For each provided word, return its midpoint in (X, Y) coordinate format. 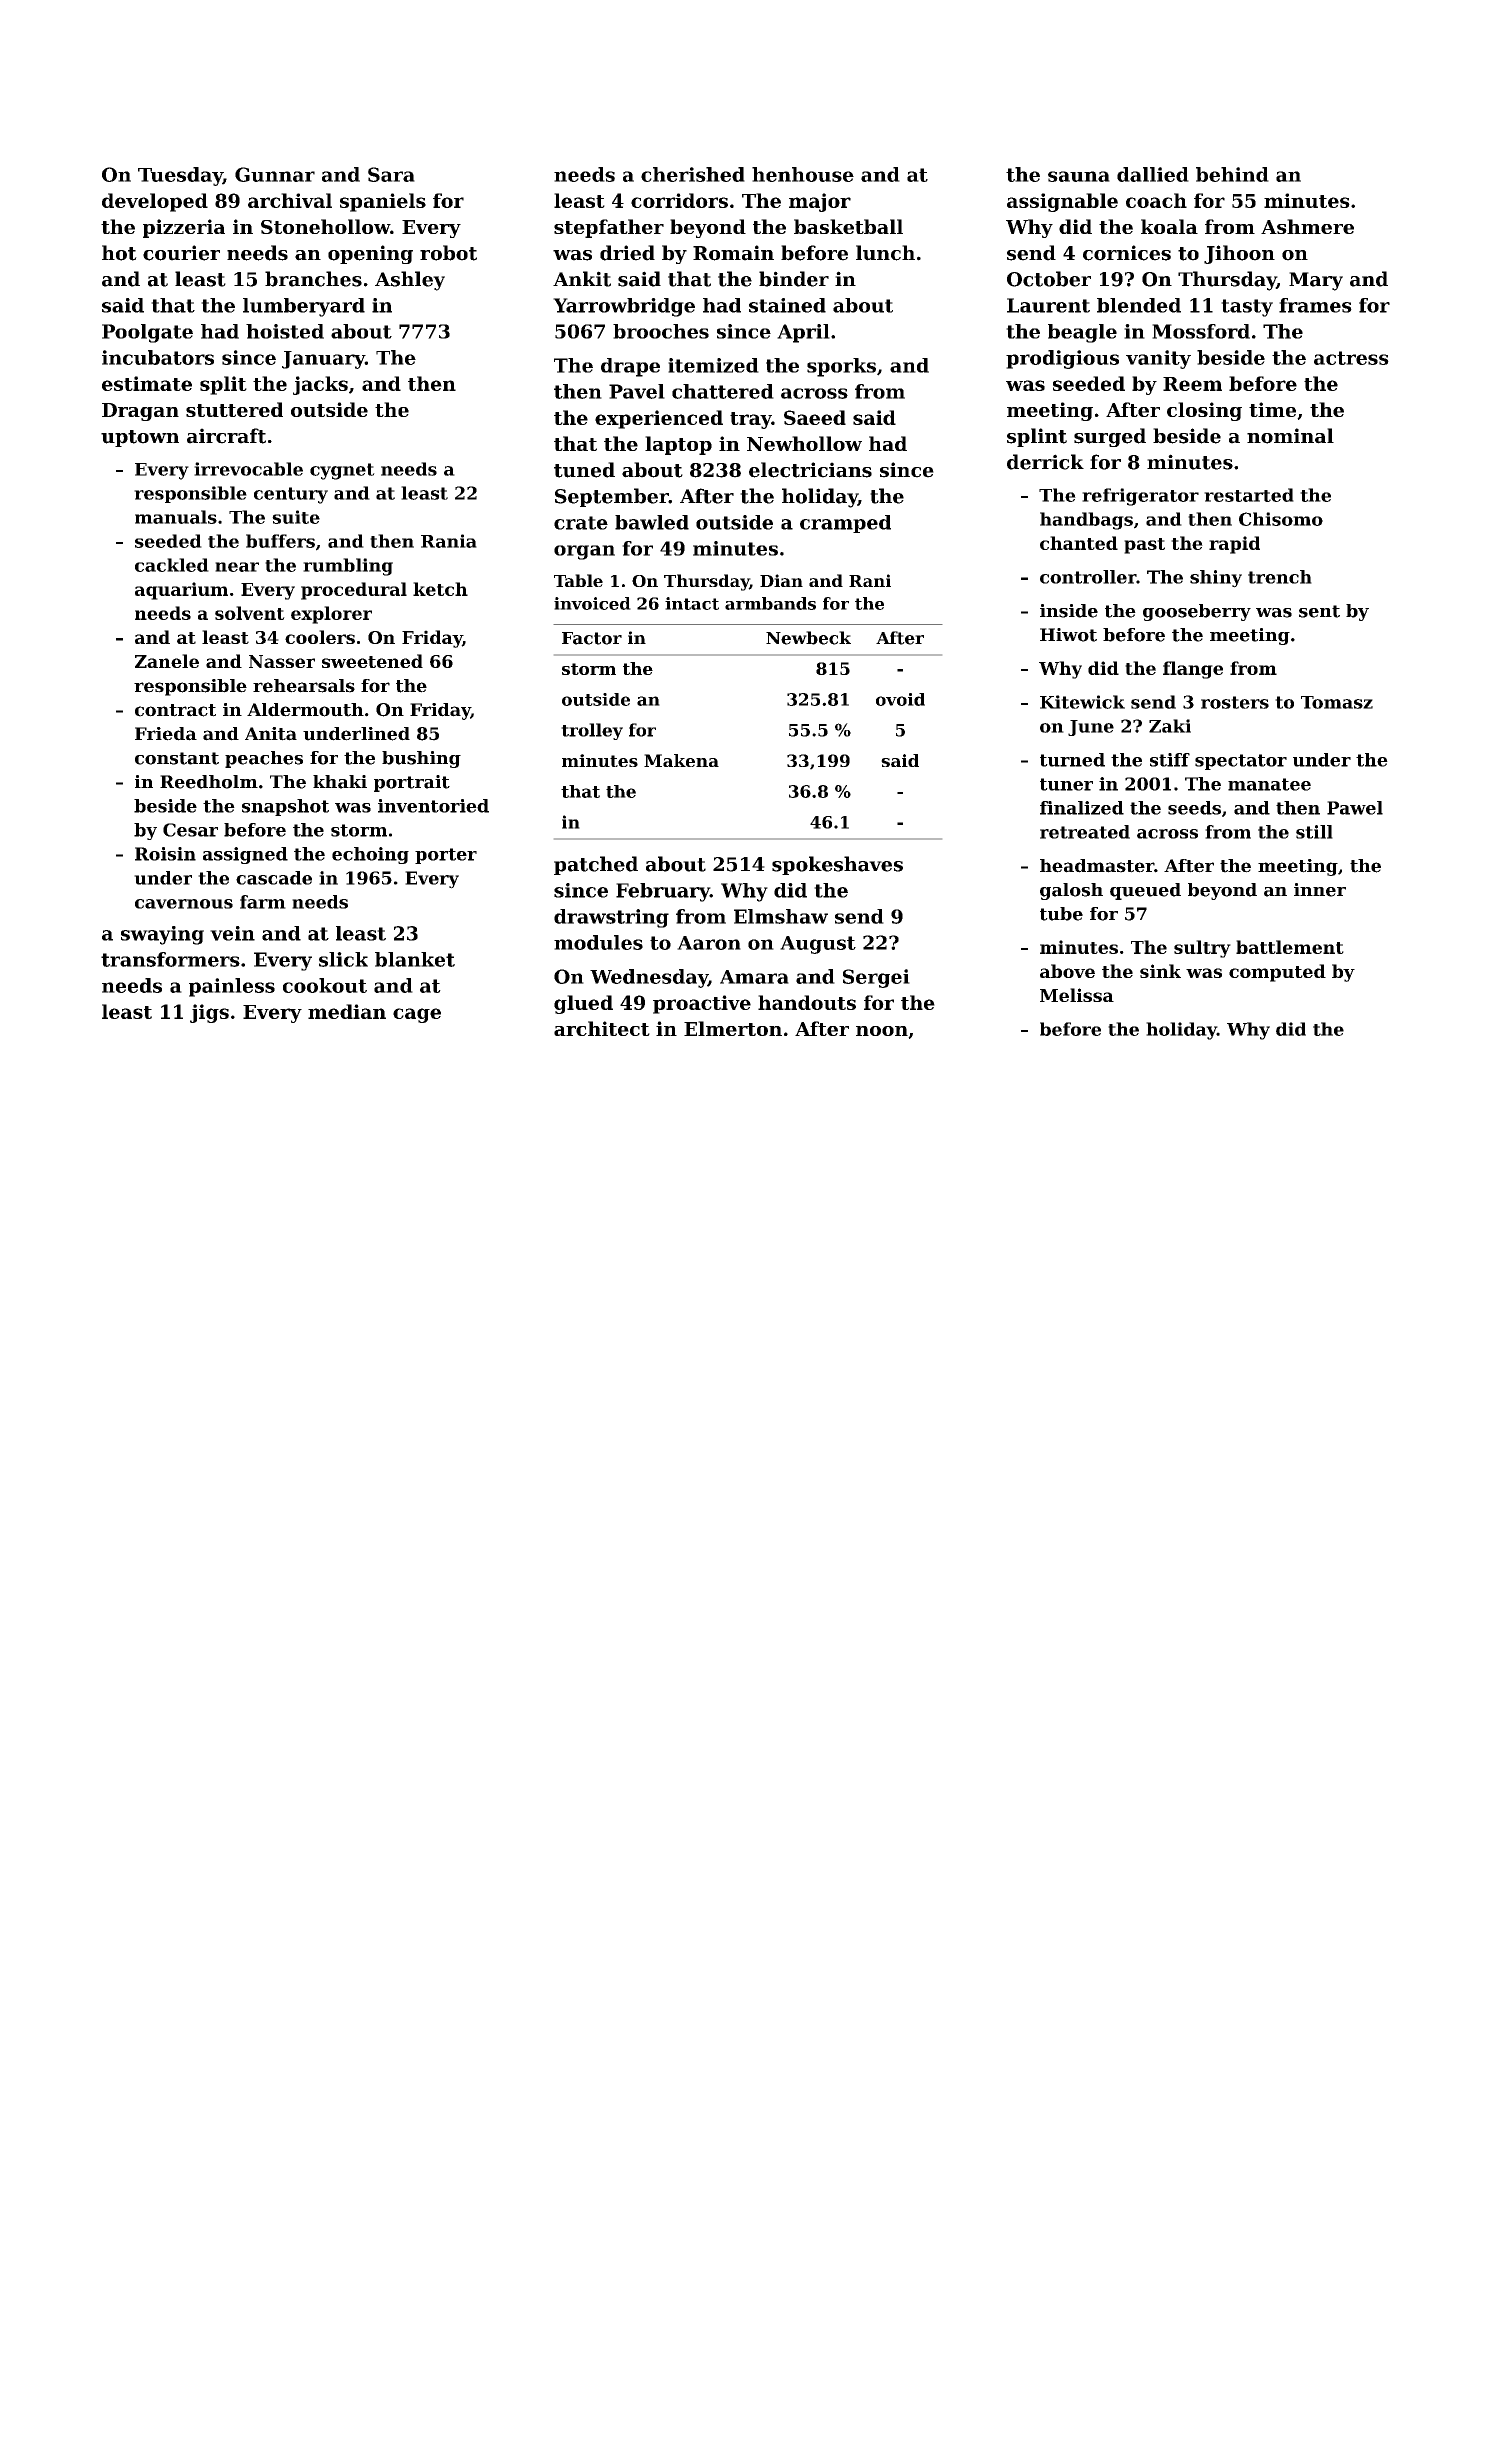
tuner (1066, 784)
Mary (1316, 281)
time (1272, 409)
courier (181, 253)
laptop (678, 445)
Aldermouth (305, 710)
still (1314, 832)
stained (787, 305)
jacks (320, 385)
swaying (162, 935)
